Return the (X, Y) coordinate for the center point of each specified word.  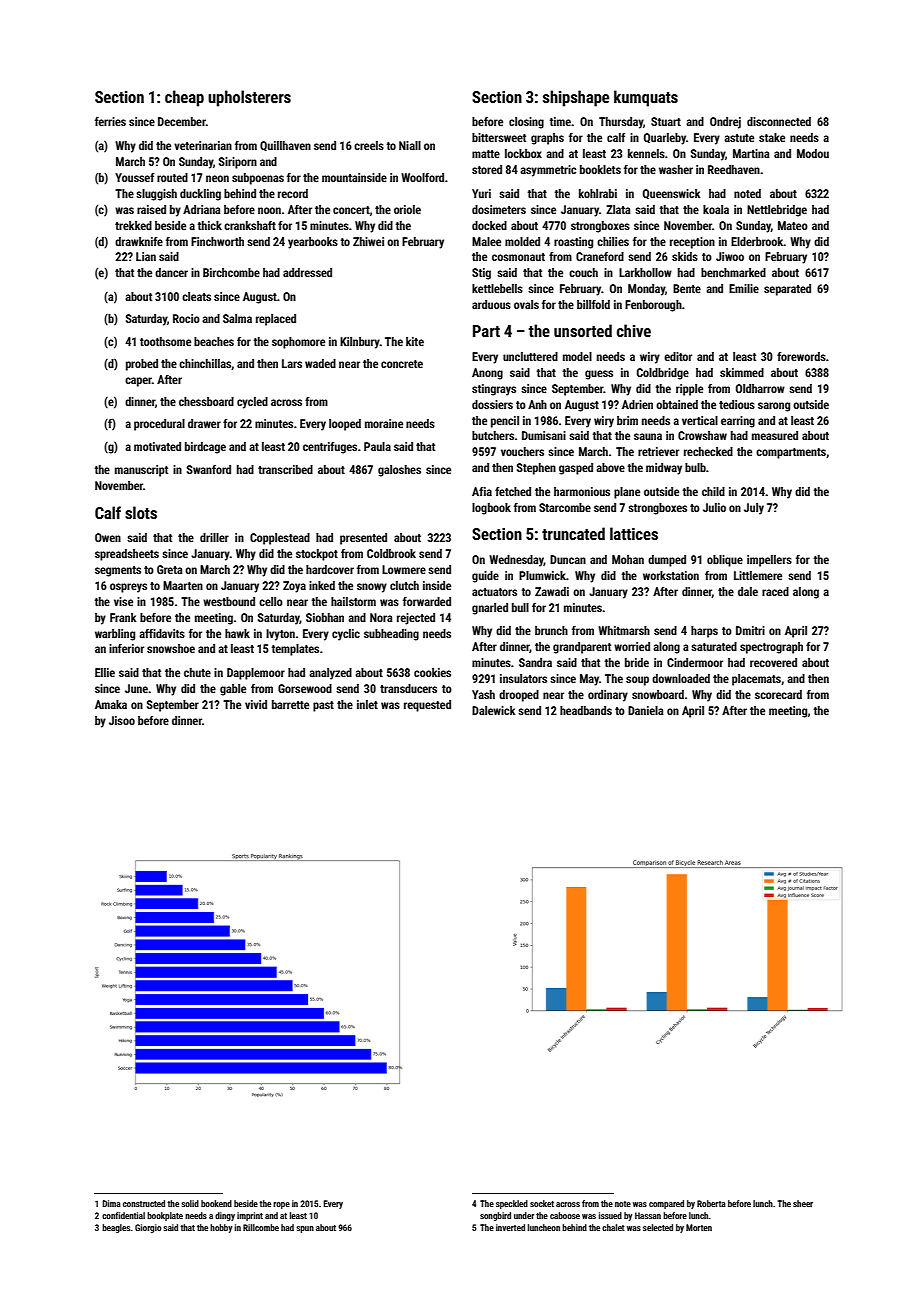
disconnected (779, 121)
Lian (146, 256)
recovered (773, 662)
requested (427, 706)
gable (233, 690)
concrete (402, 364)
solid (190, 1203)
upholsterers (249, 98)
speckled (512, 1204)
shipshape (576, 98)
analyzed (330, 674)
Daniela (646, 710)
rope (281, 1205)
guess (599, 375)
